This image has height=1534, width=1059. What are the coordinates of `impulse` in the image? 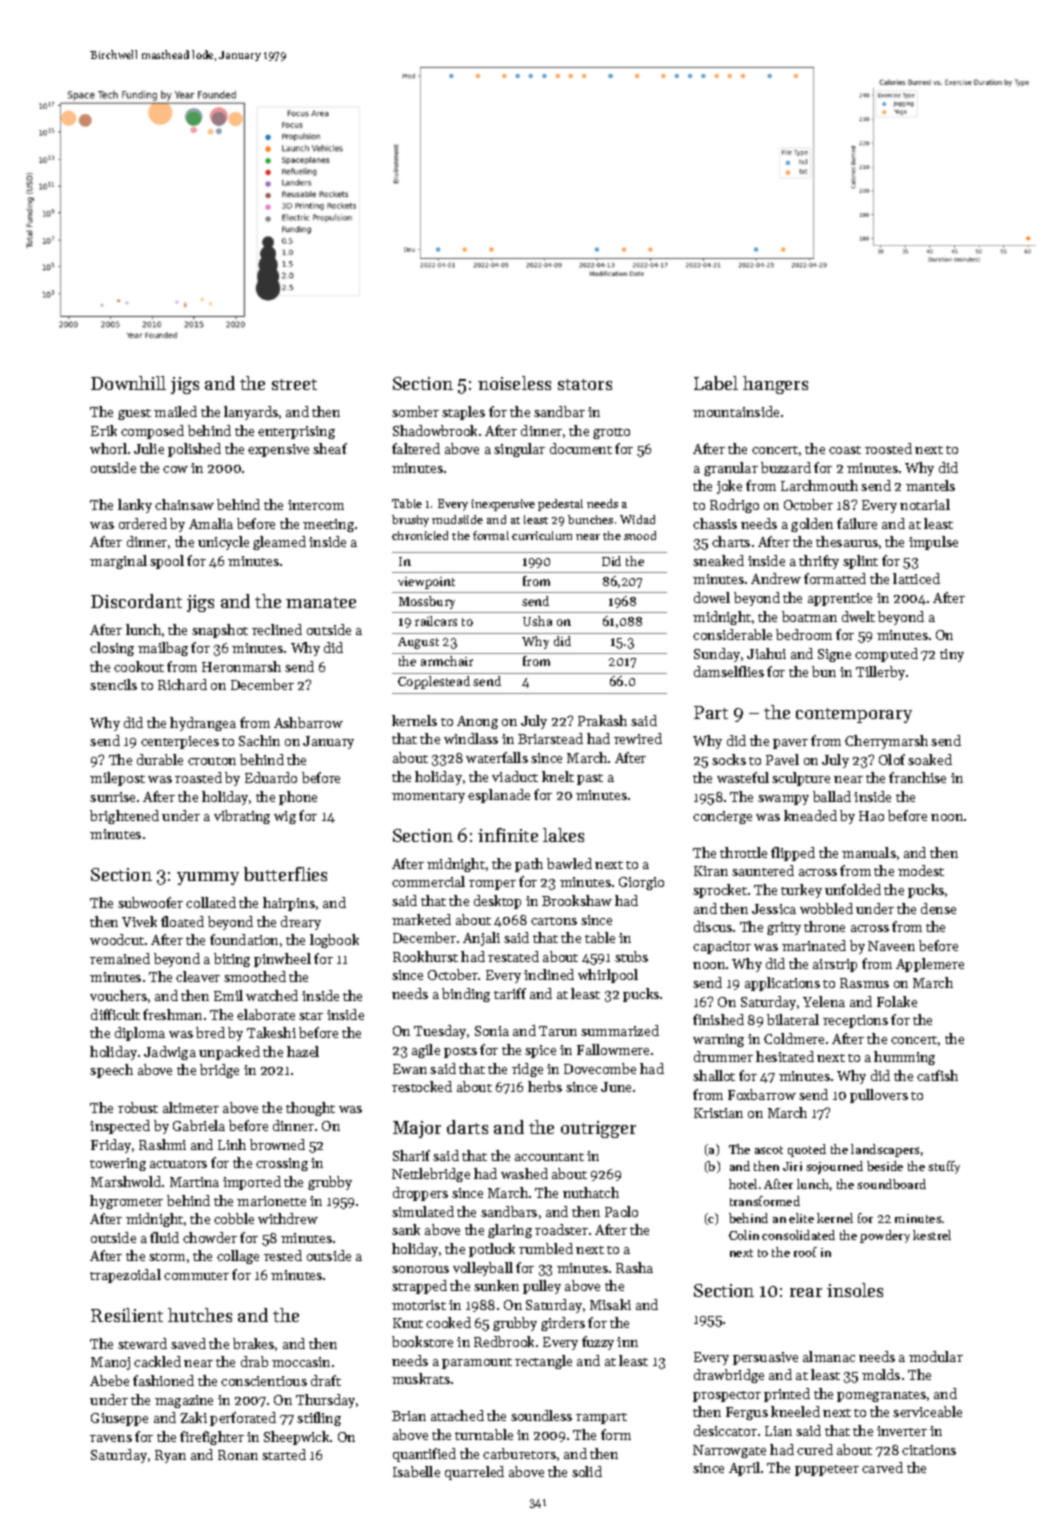 It's located at (933, 543).
